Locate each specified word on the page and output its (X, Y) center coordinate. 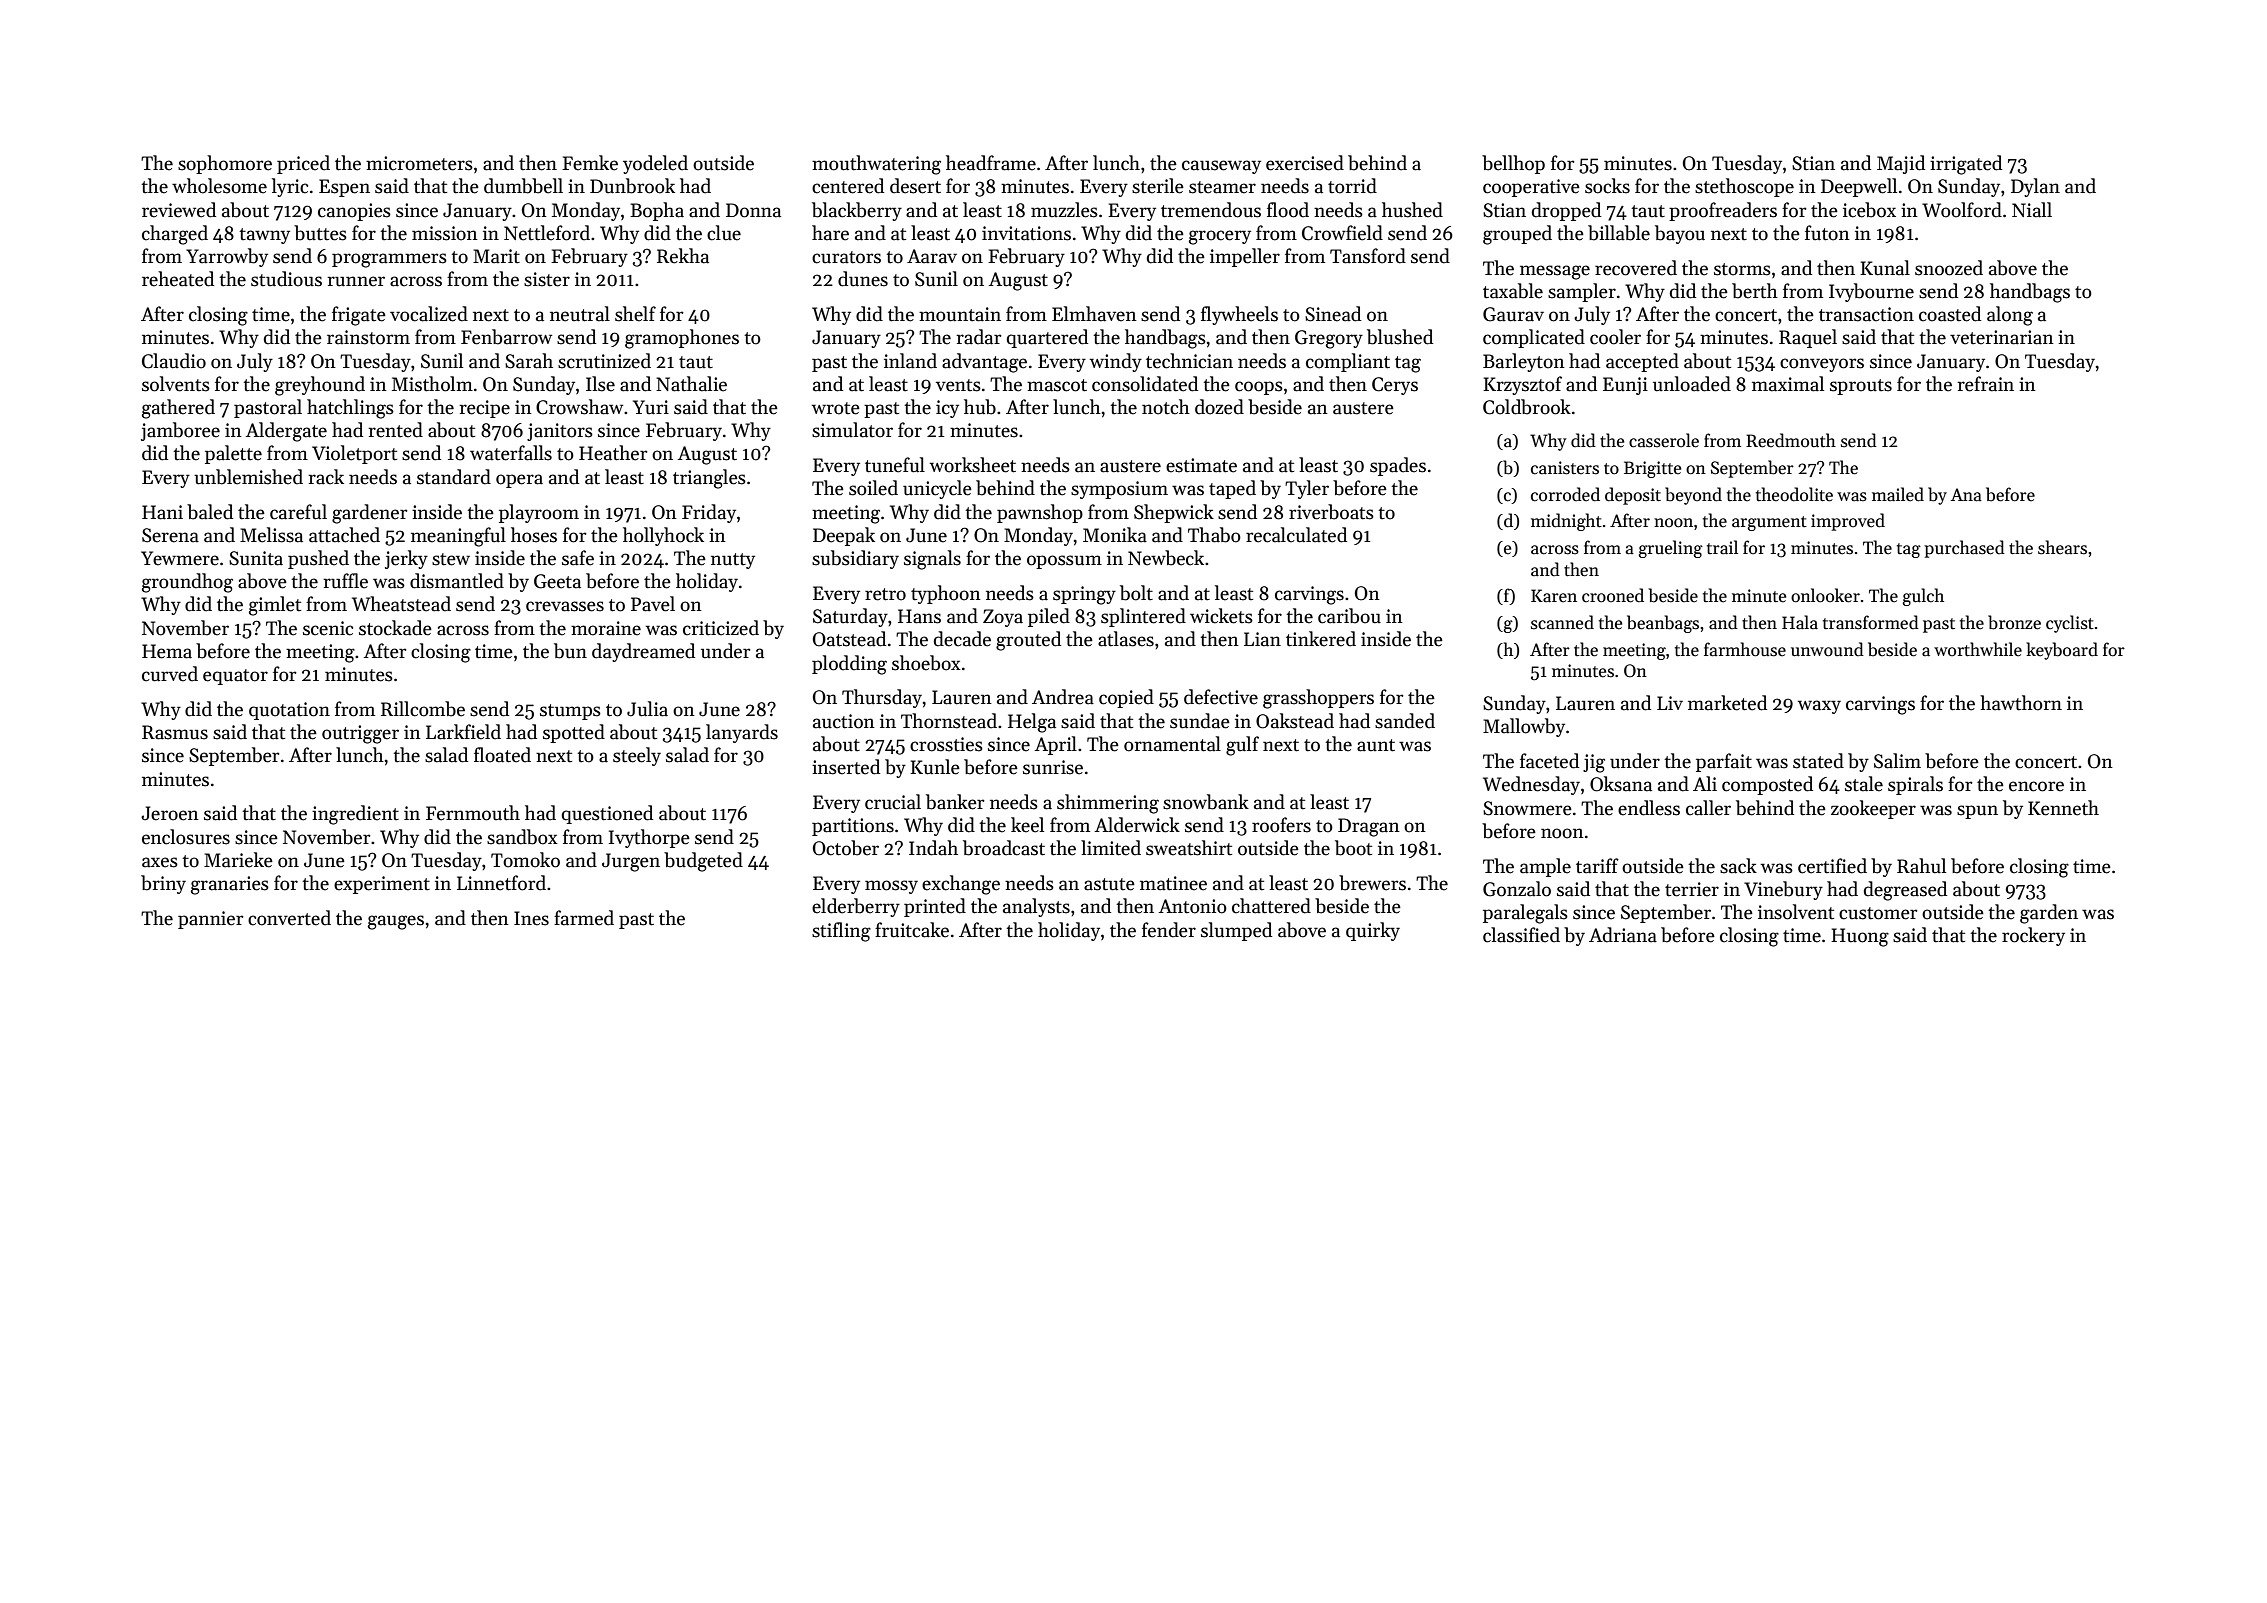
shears (2062, 547)
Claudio (174, 361)
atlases (1126, 639)
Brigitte (1652, 469)
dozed (1219, 407)
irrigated (1966, 165)
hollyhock (663, 536)
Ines (531, 918)
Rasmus (175, 732)
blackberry (857, 211)
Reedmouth (1791, 440)
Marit (496, 256)
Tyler (1307, 489)
